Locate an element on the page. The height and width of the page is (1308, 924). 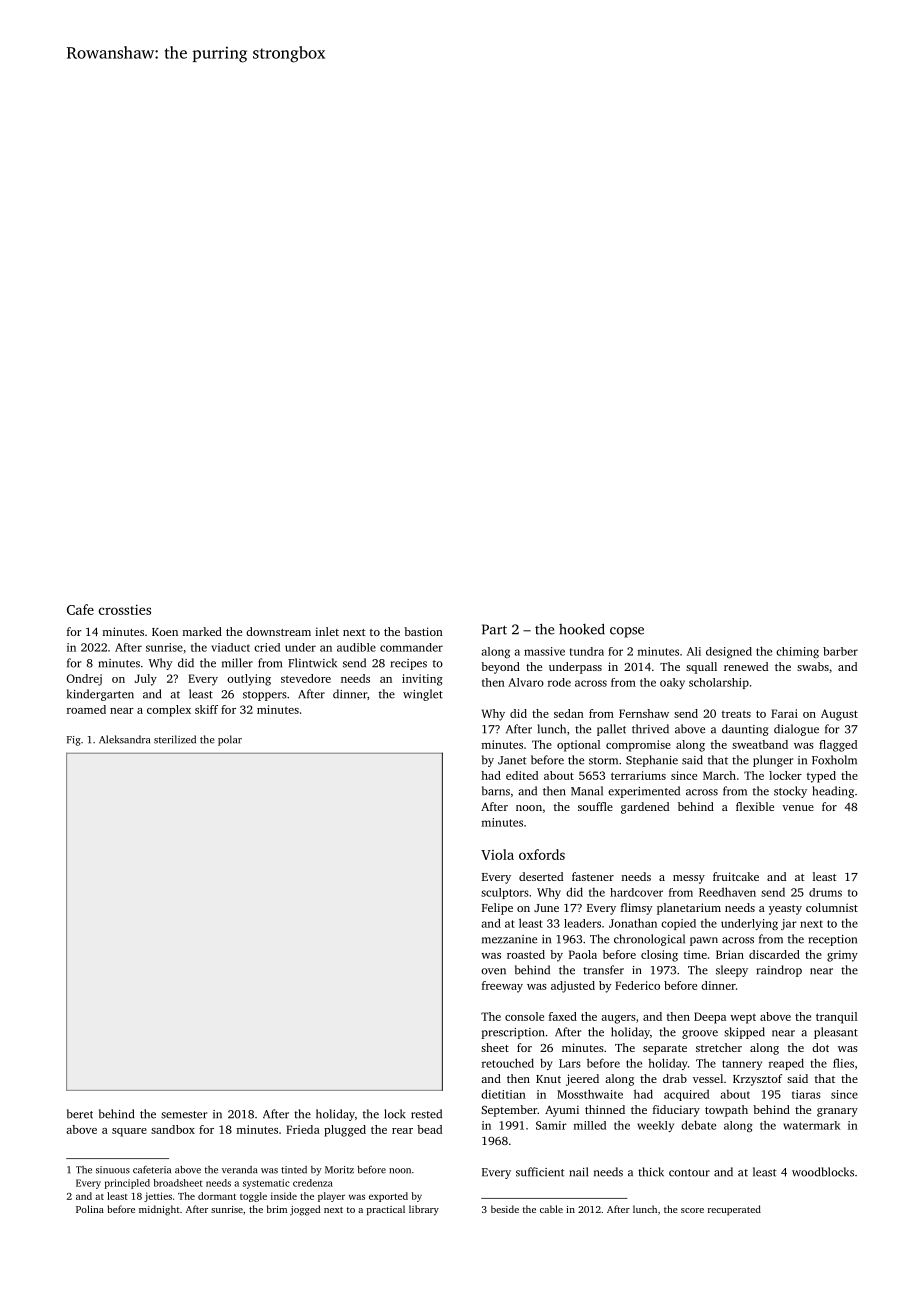
sedan is located at coordinates (569, 713).
